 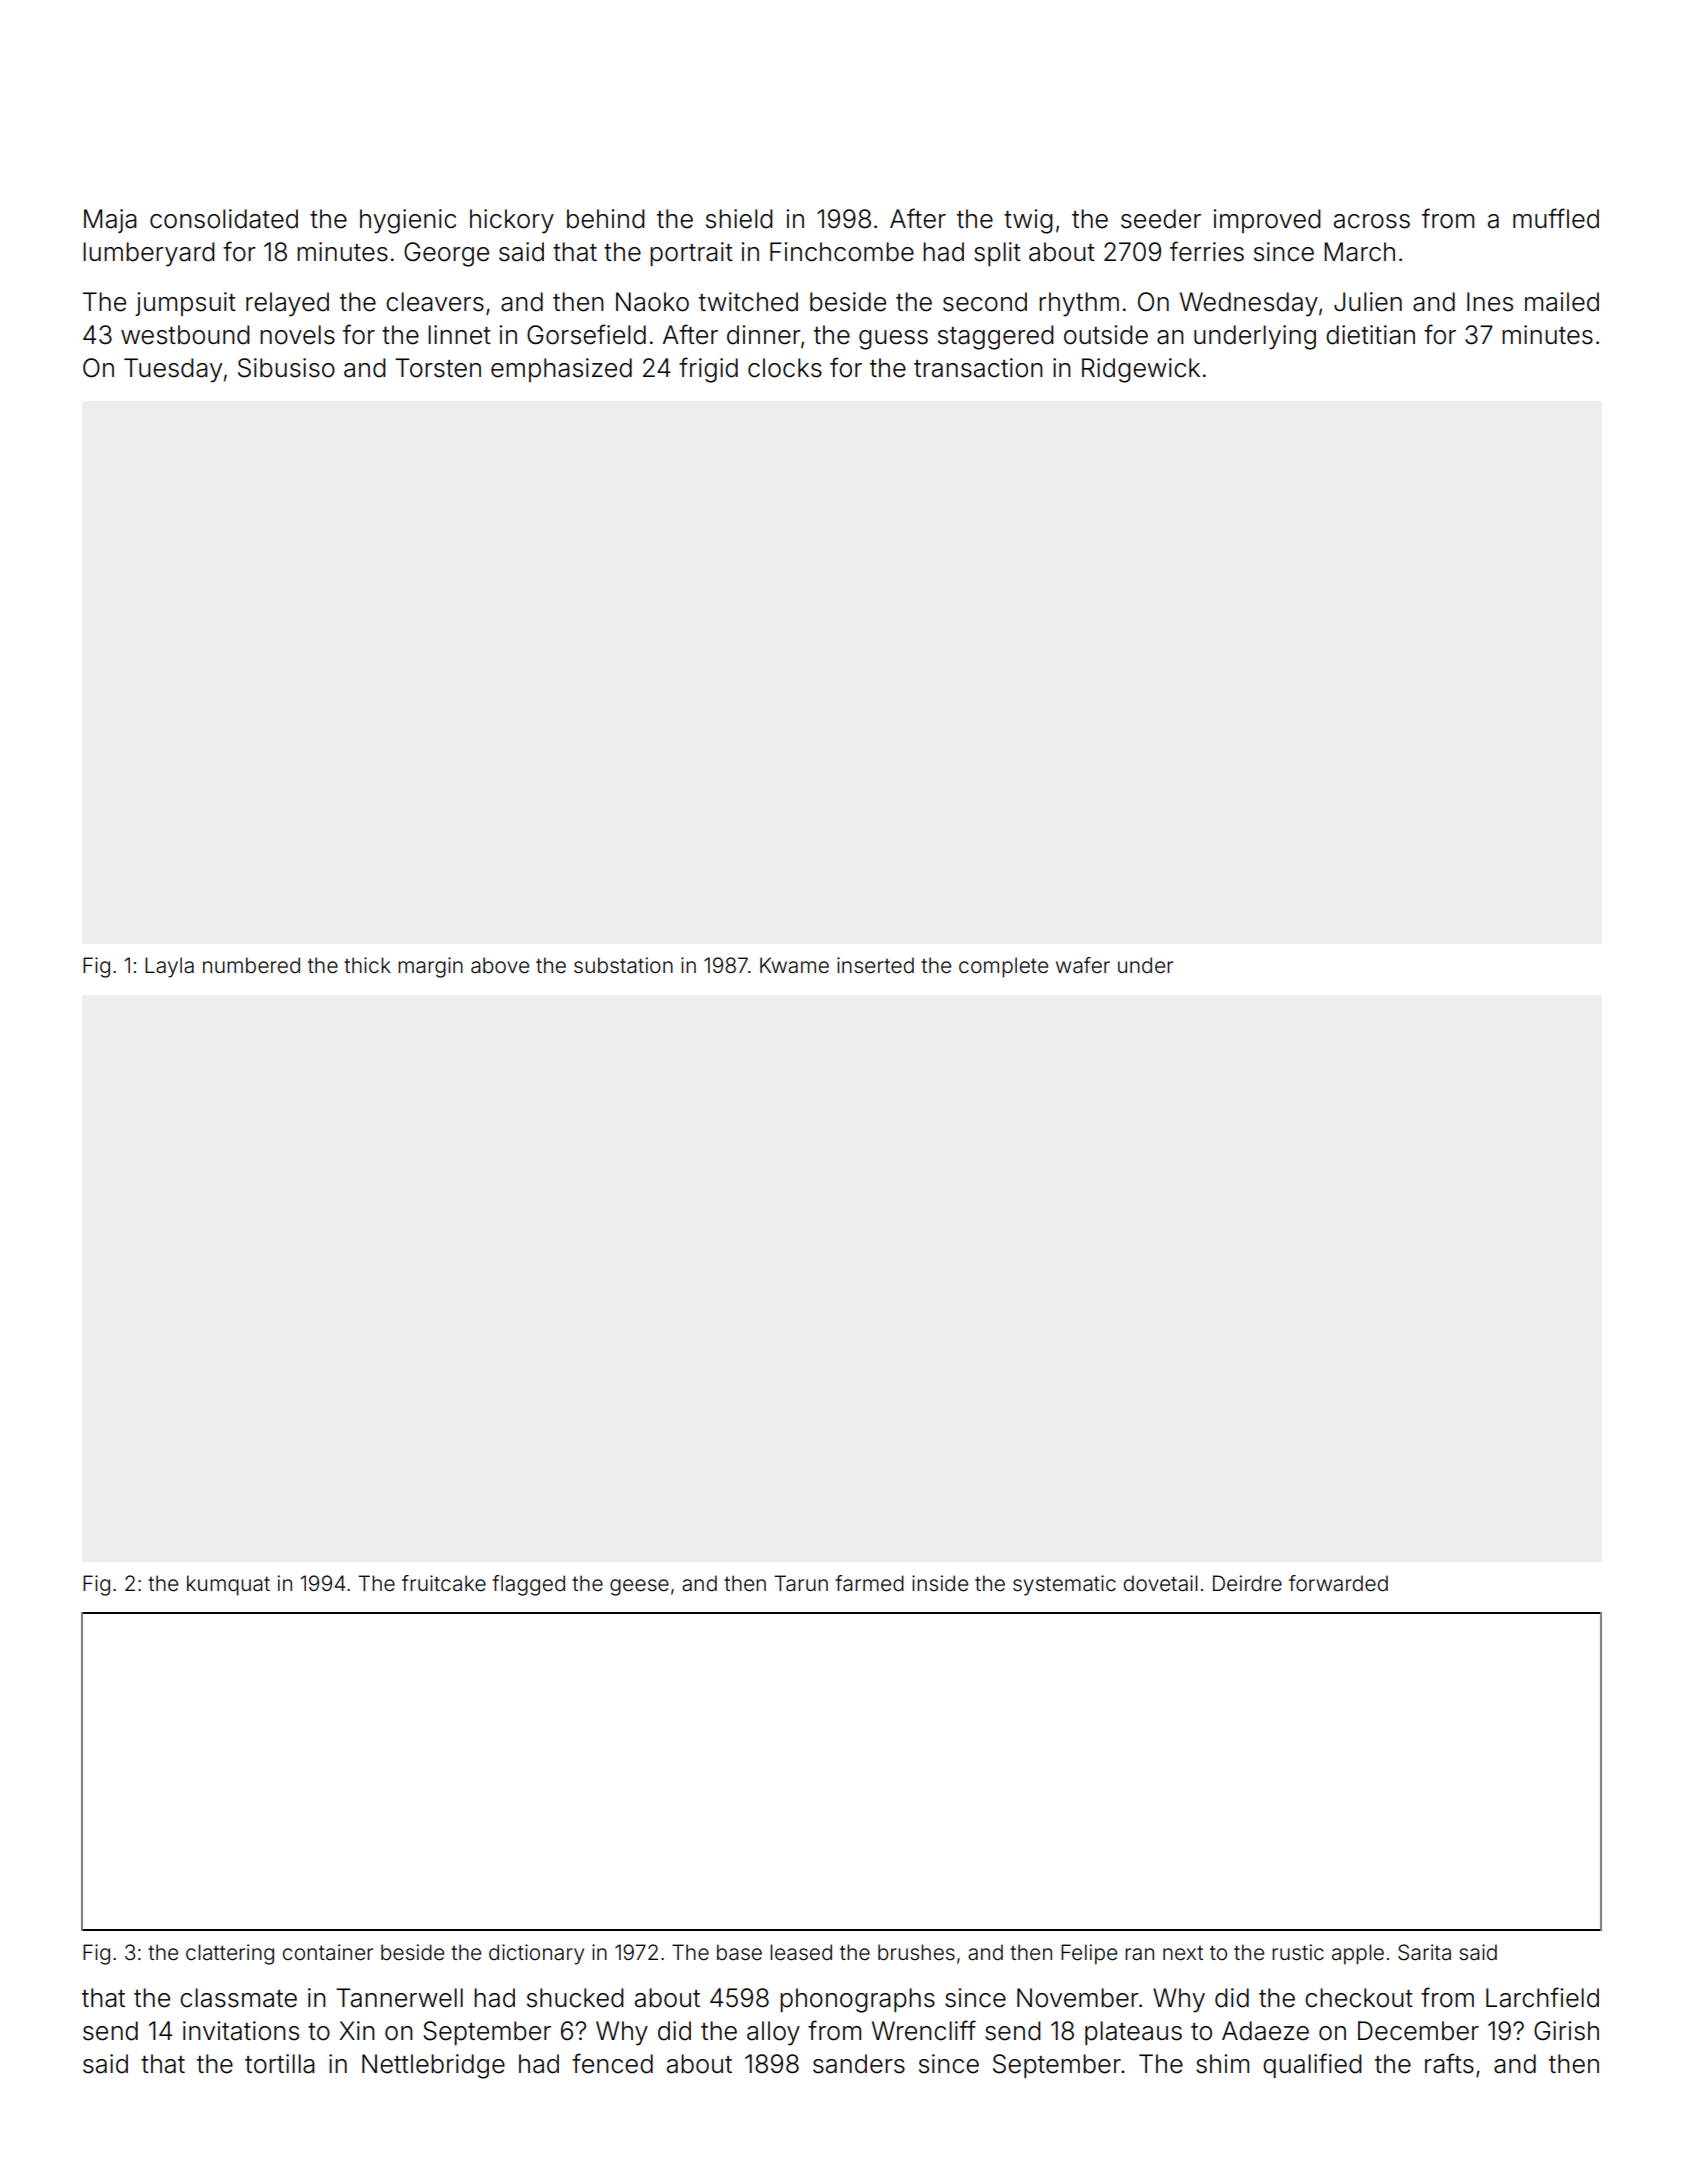 What do you see at coordinates (408, 221) in the screenshot?
I see `hygienic` at bounding box center [408, 221].
